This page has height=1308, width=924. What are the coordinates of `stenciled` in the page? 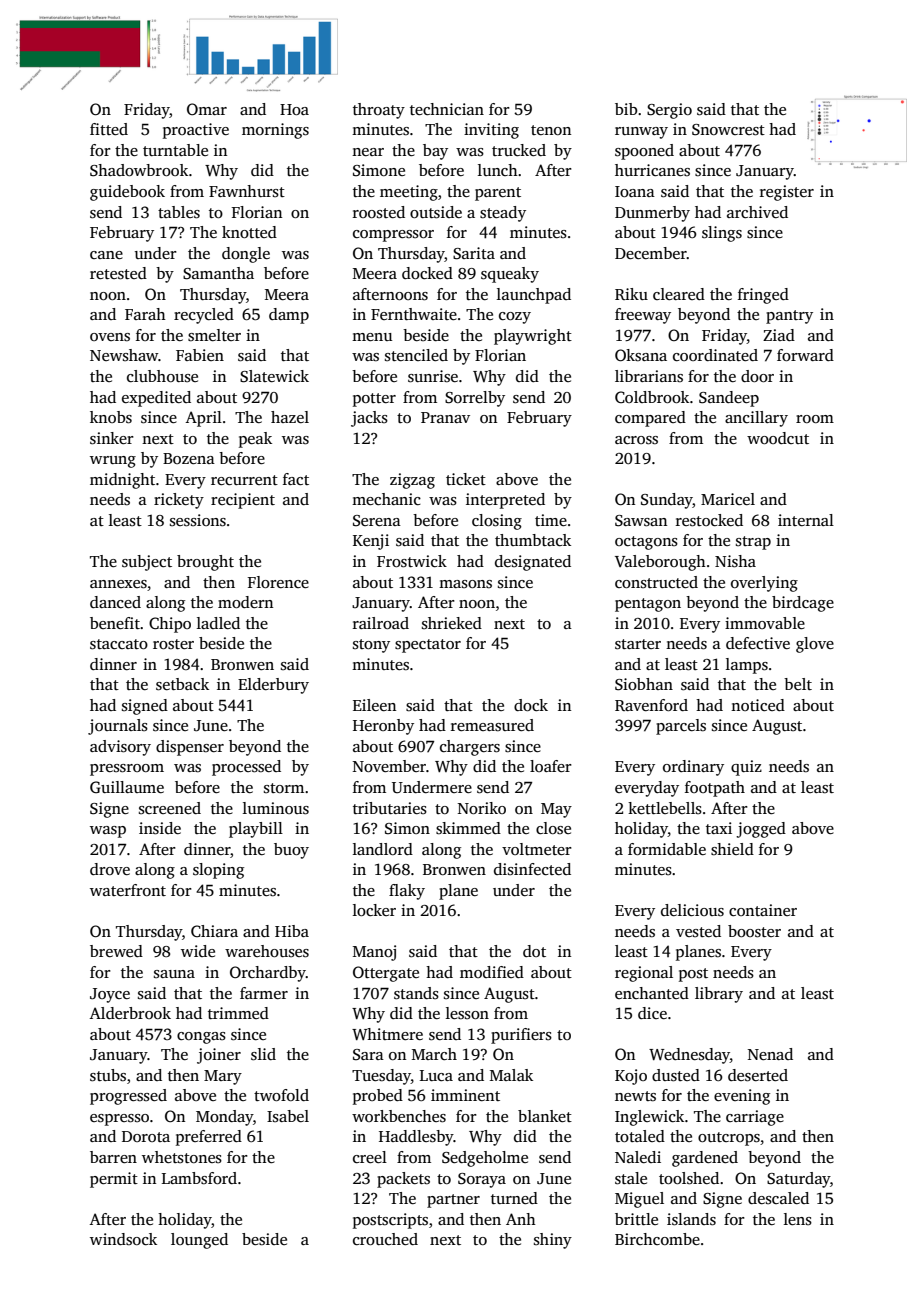 It's located at (416, 355).
